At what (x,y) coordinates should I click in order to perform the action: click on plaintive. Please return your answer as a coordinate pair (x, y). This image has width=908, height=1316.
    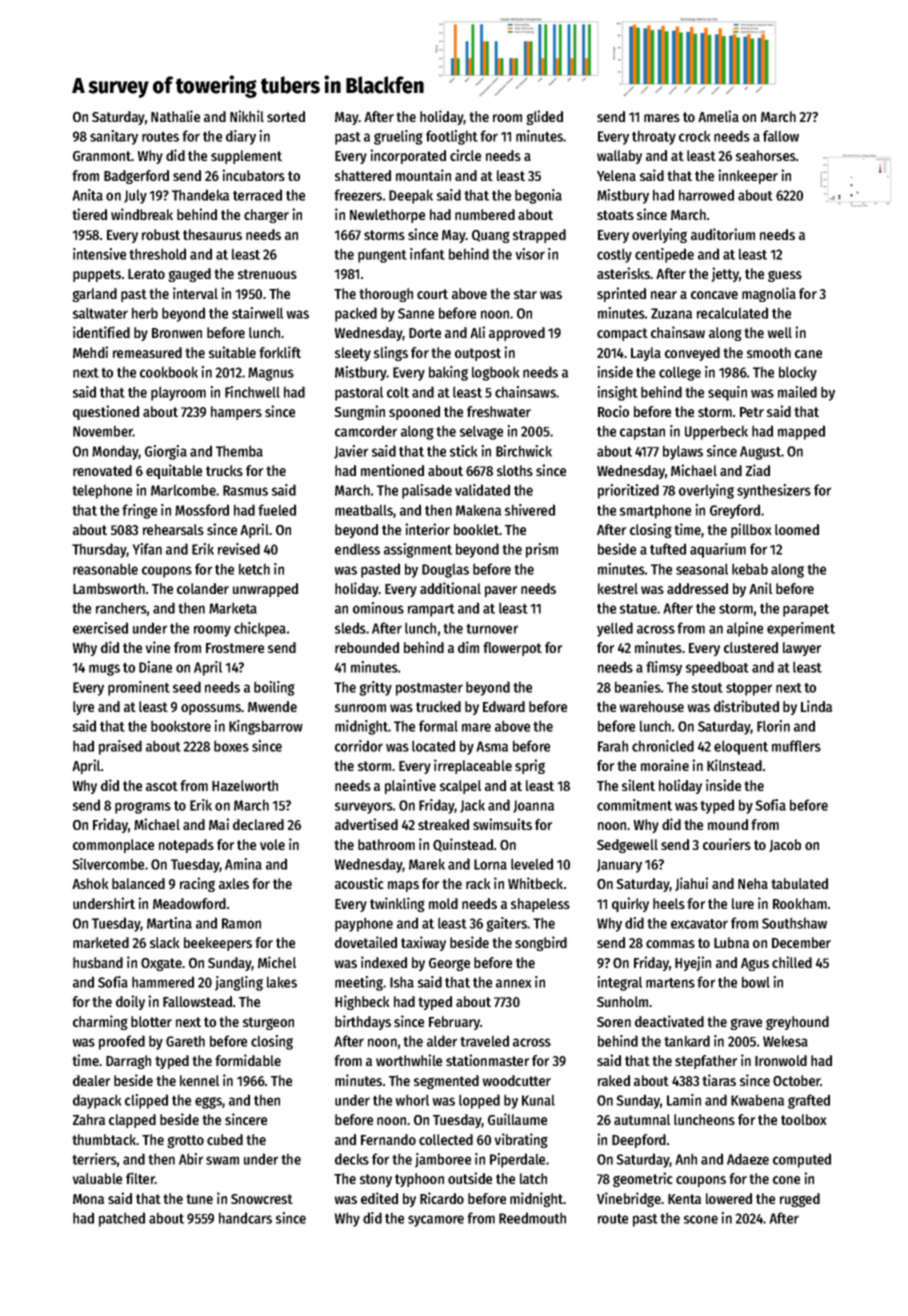
    Looking at the image, I should click on (410, 786).
